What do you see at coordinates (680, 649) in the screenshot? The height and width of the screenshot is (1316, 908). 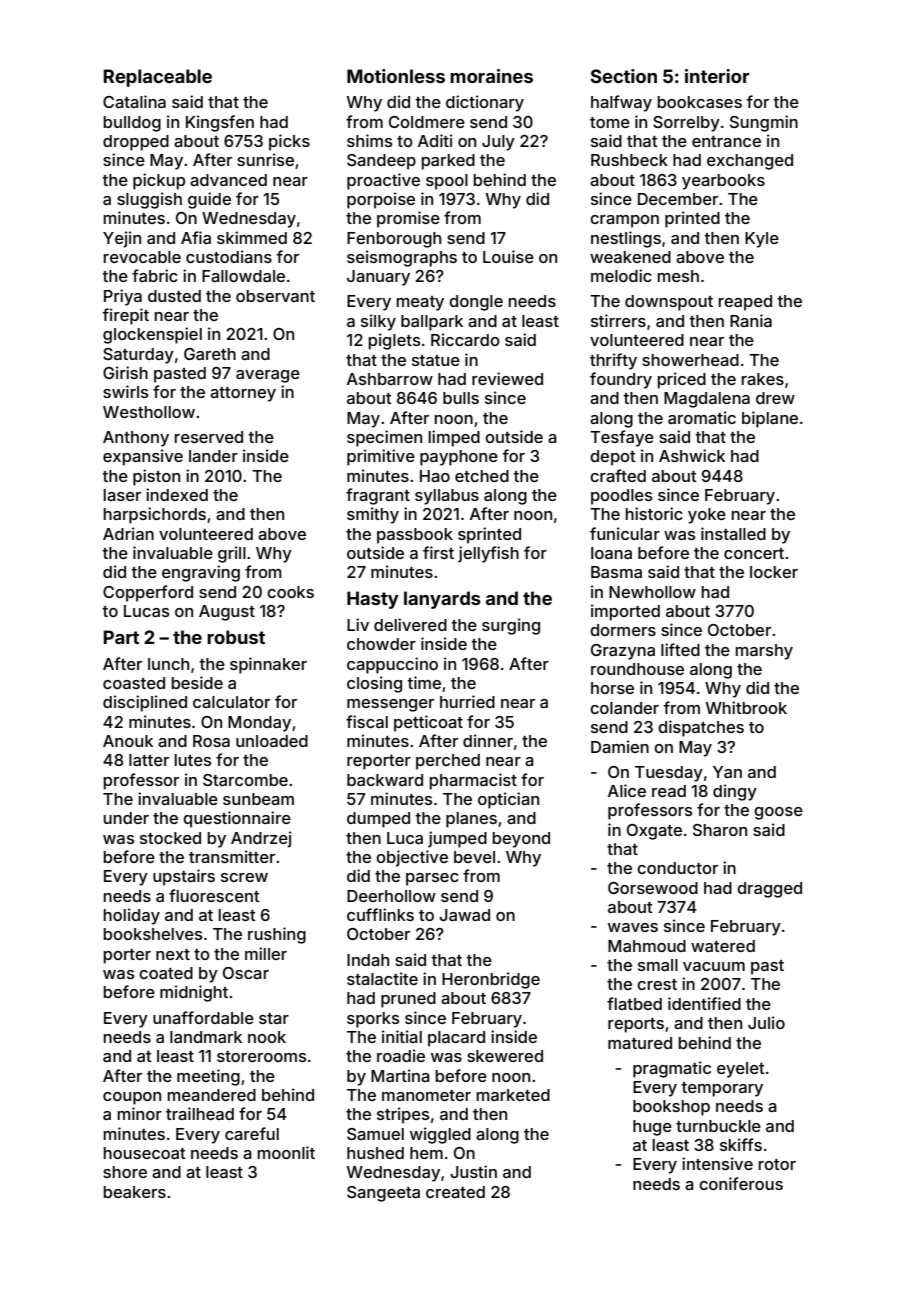 I see `lifted` at bounding box center [680, 649].
